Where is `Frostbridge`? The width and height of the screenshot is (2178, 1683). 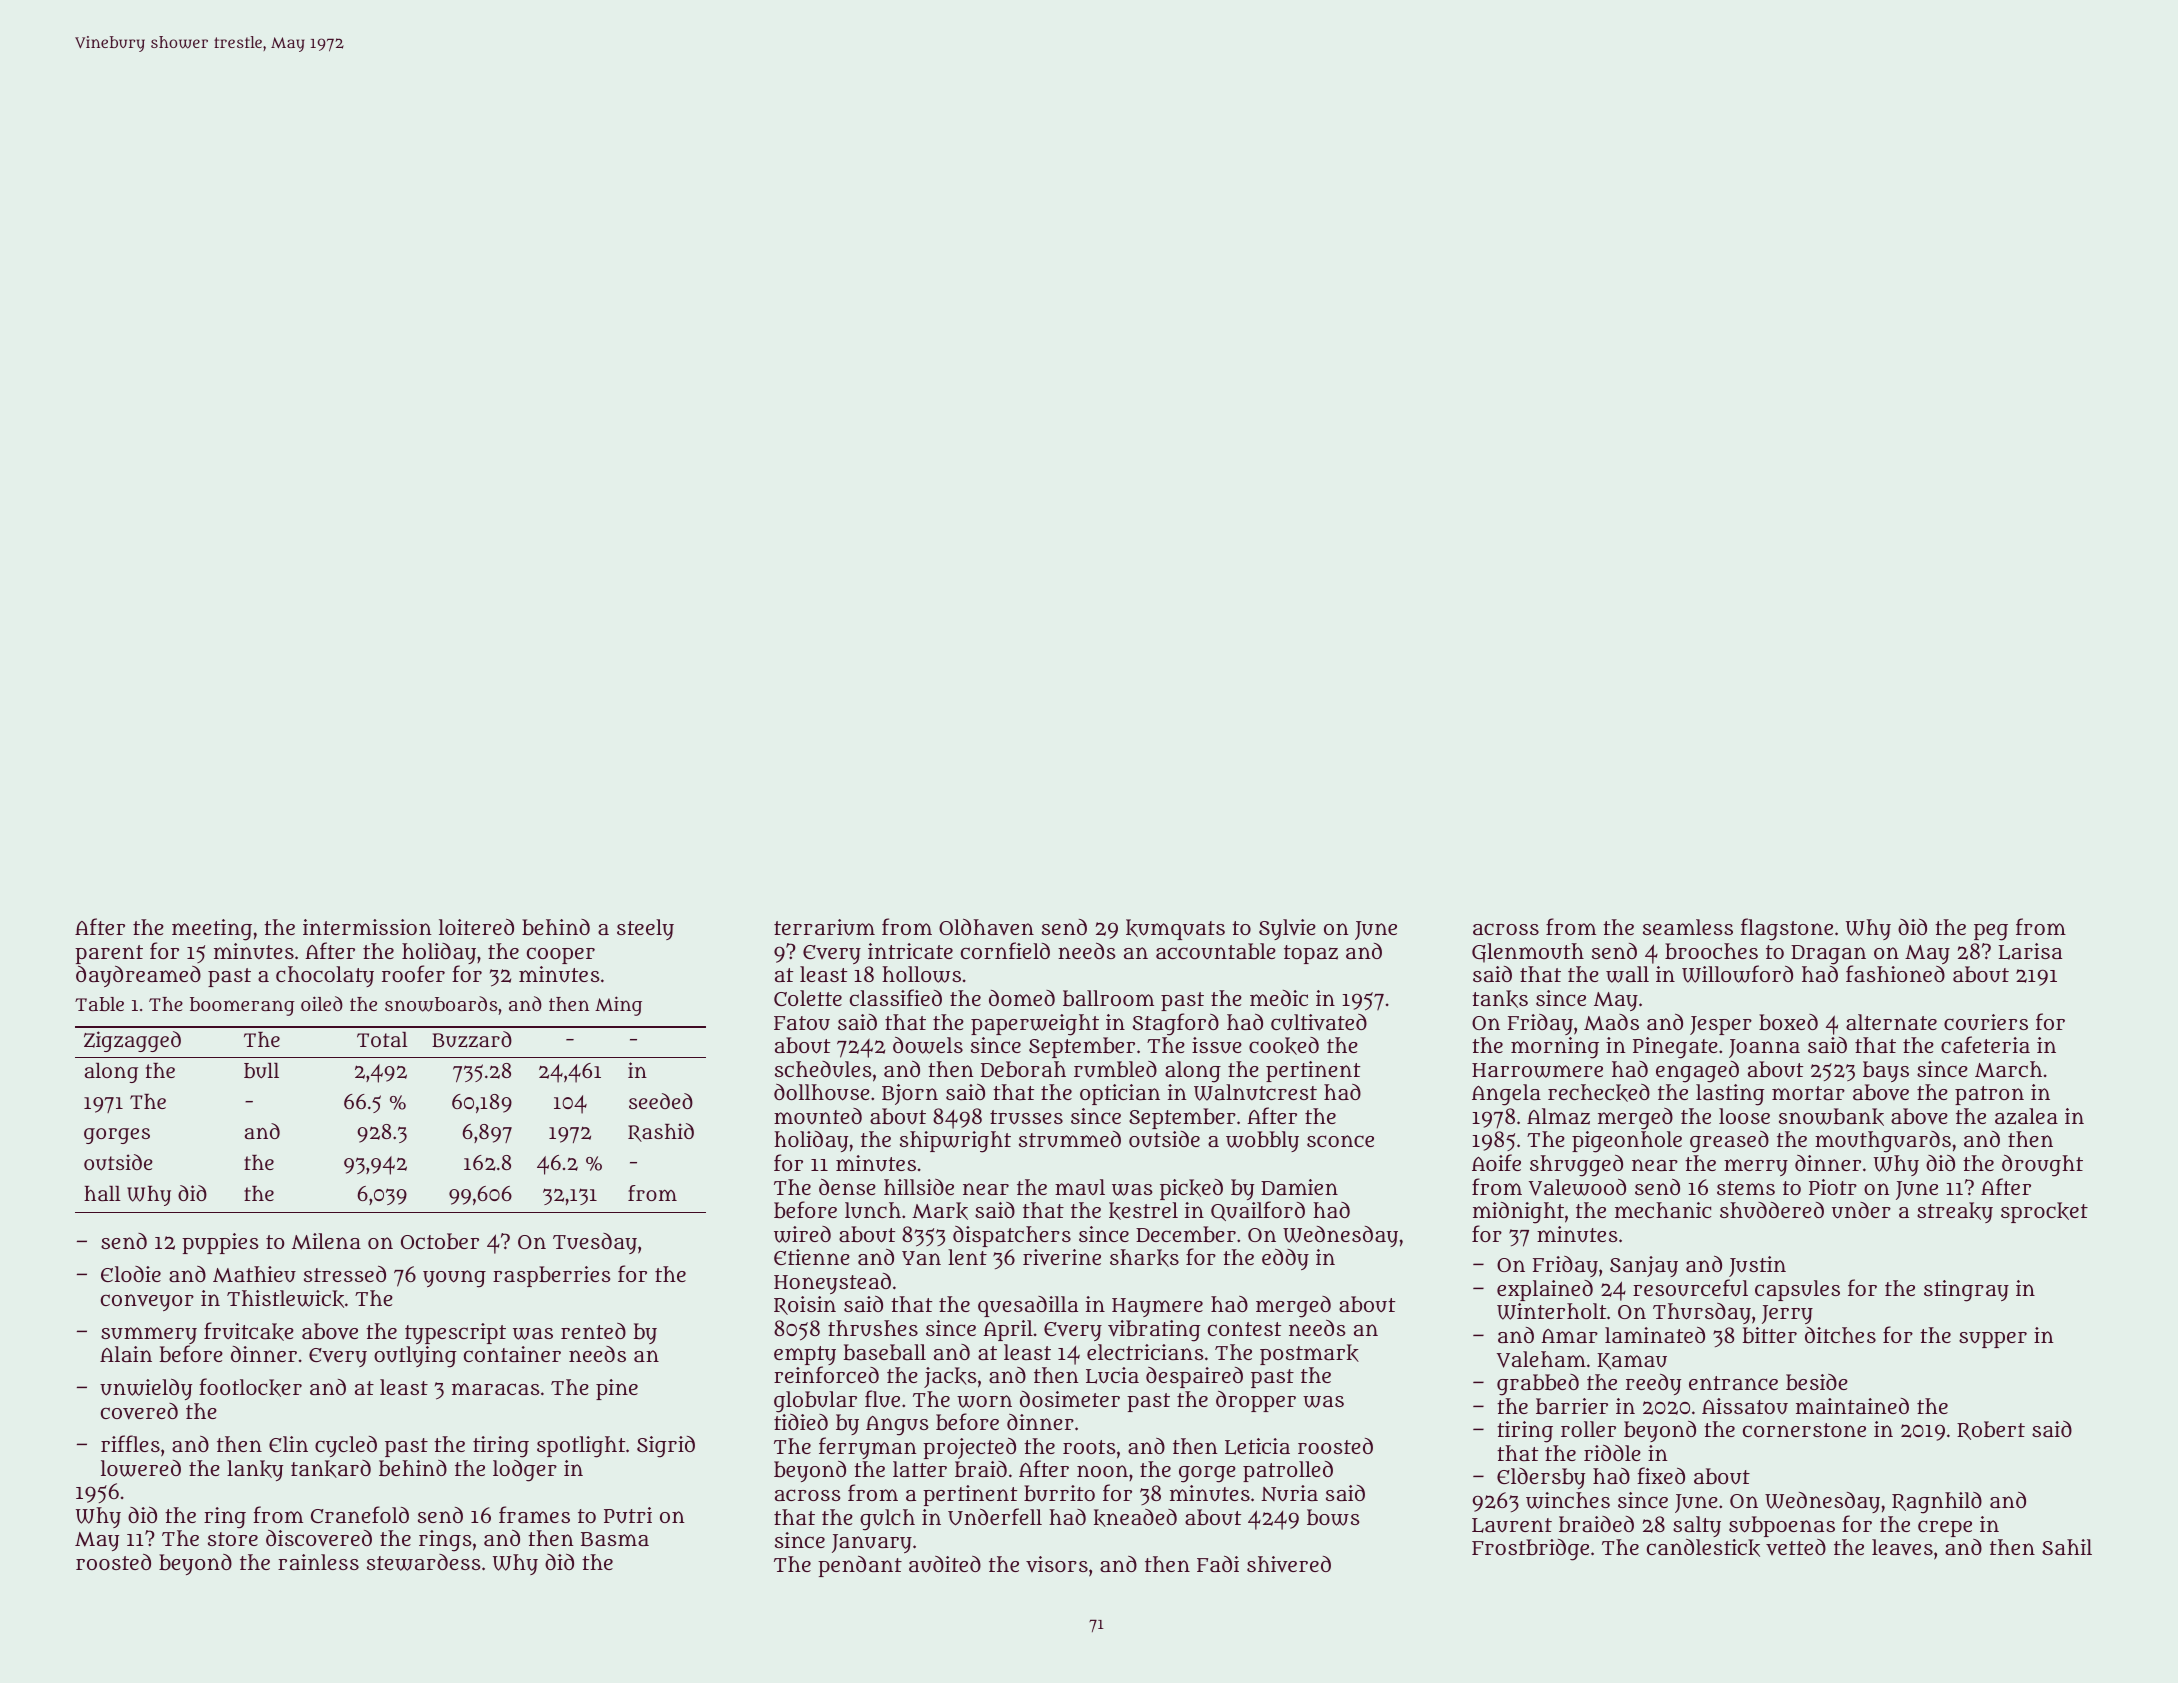 Frostbridge is located at coordinates (1530, 1550).
